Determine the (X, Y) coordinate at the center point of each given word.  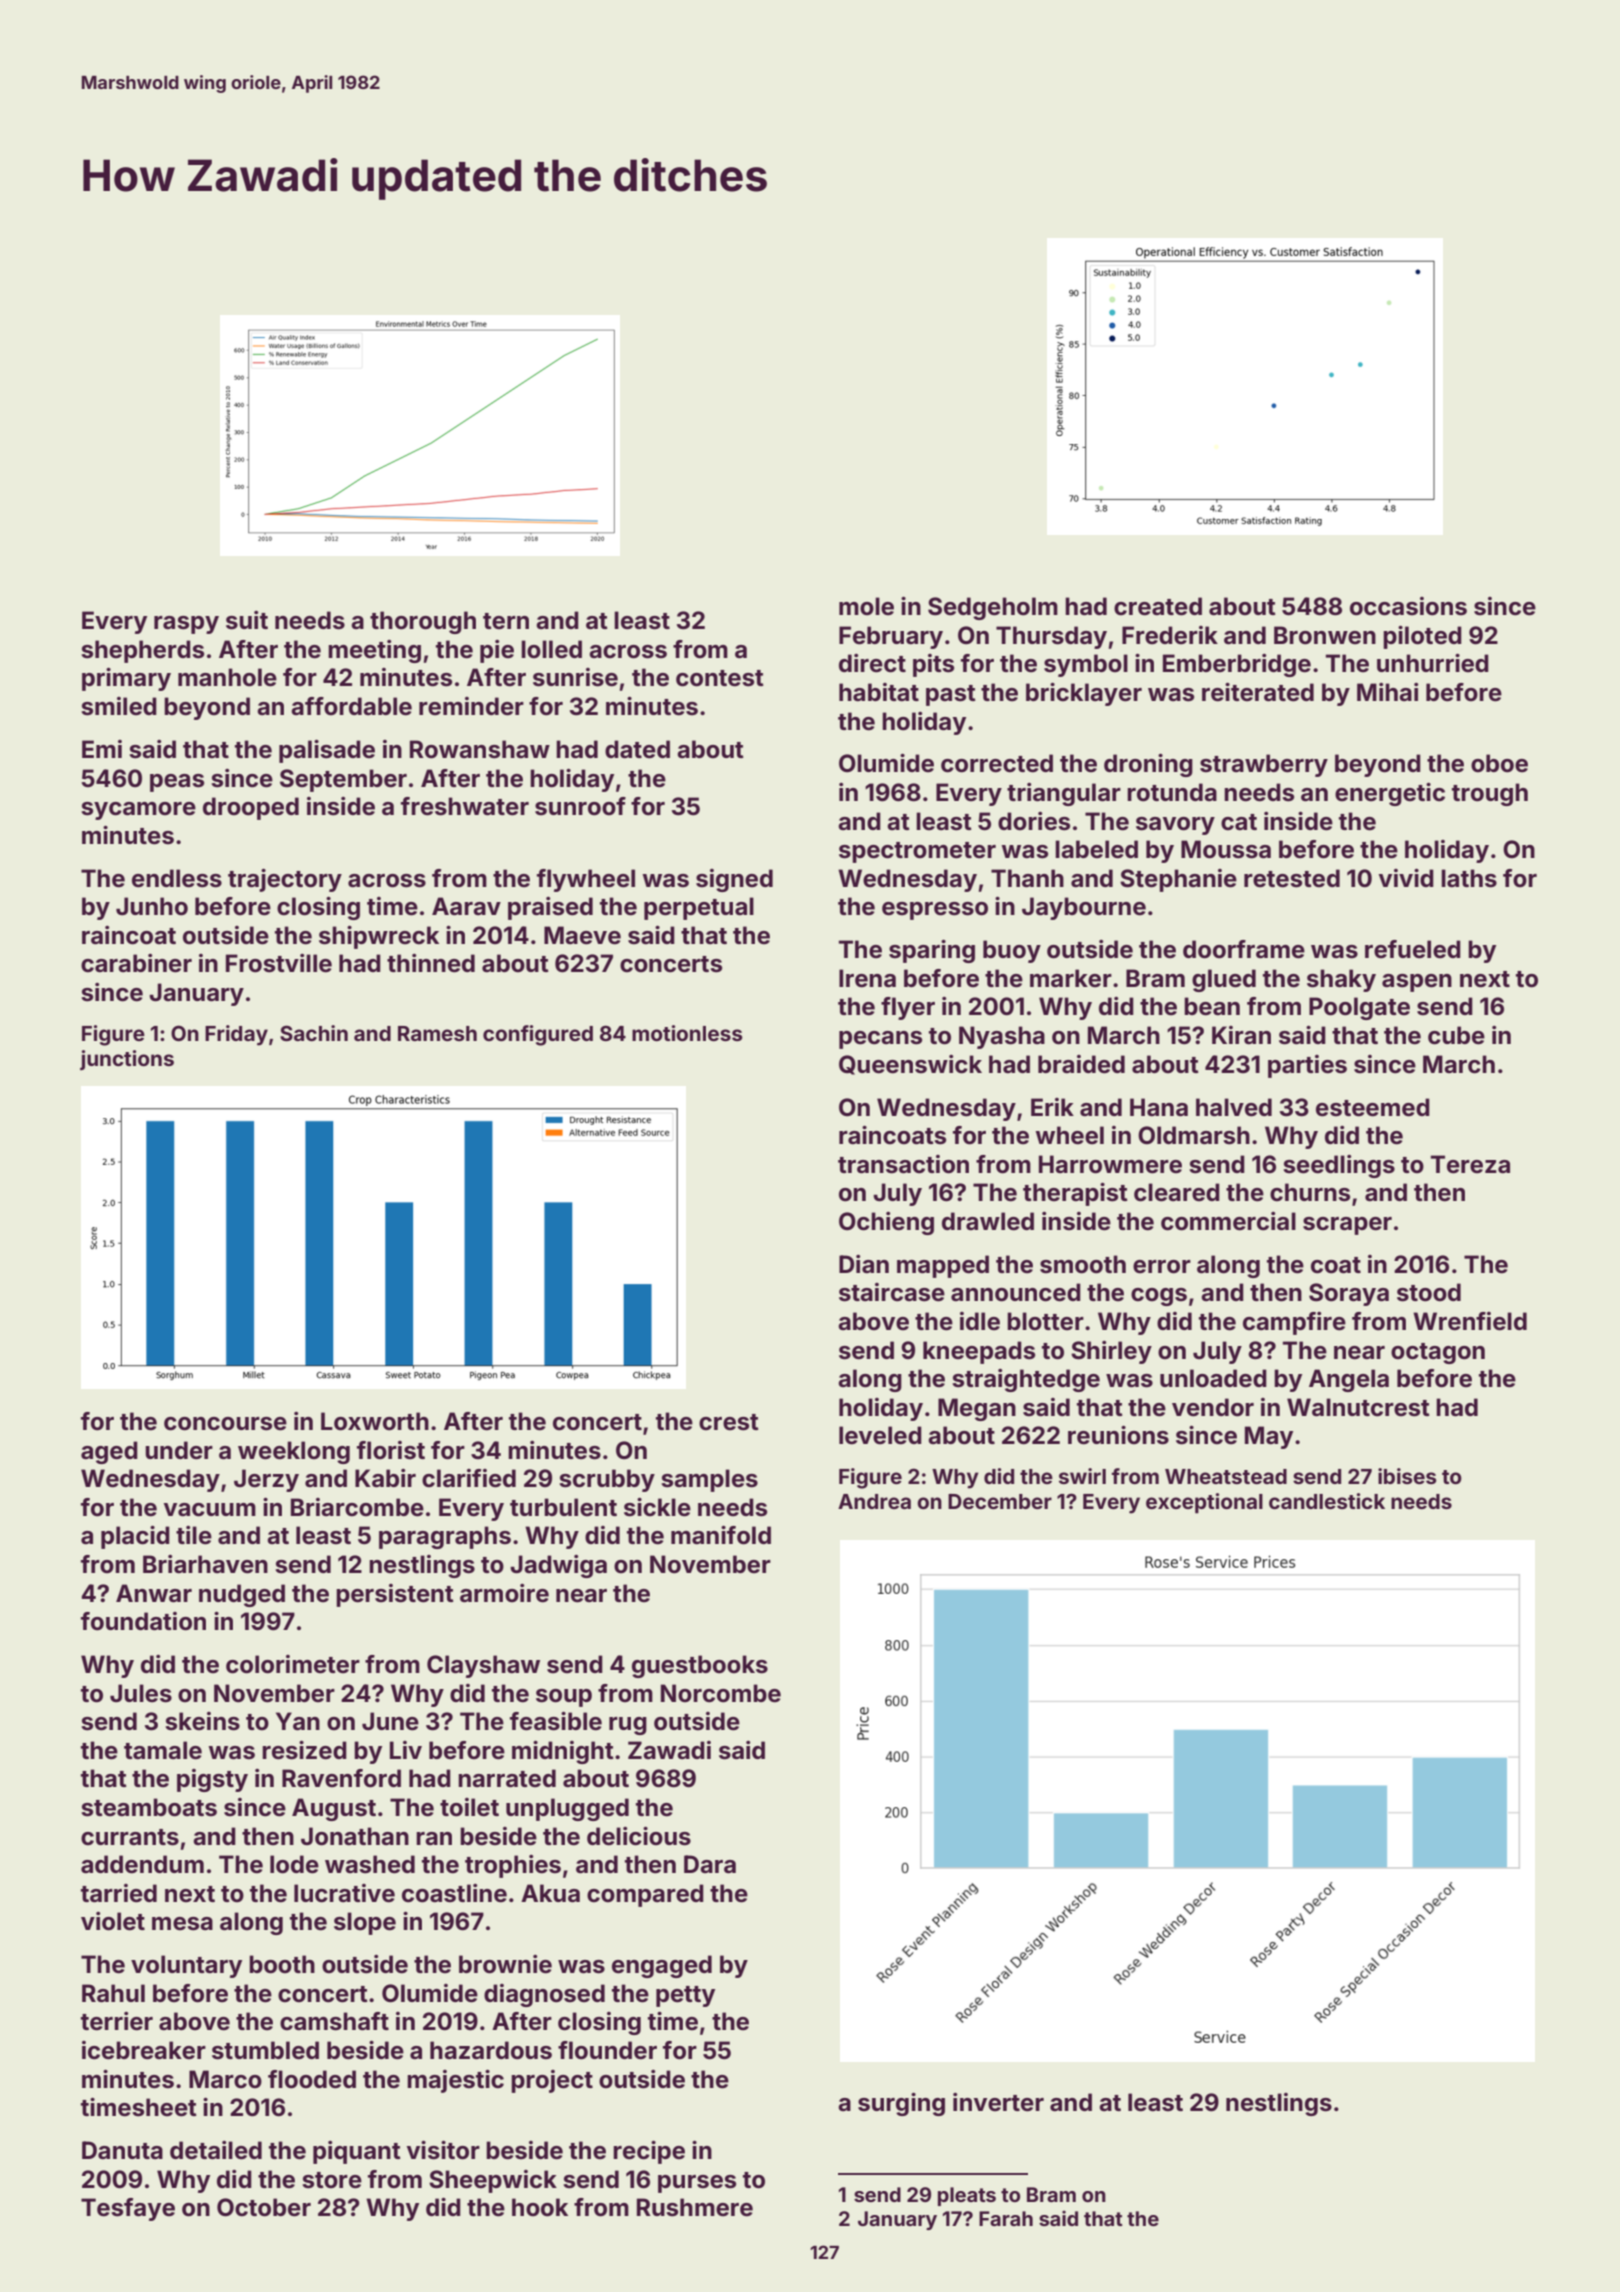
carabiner (136, 963)
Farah (1006, 2218)
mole (866, 606)
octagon (1438, 1353)
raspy (186, 625)
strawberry (1264, 765)
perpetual (699, 908)
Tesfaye (128, 2209)
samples (709, 1480)
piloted (1422, 637)
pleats (967, 2196)
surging (901, 2104)
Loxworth (375, 1421)
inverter (998, 2102)
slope (365, 1923)
